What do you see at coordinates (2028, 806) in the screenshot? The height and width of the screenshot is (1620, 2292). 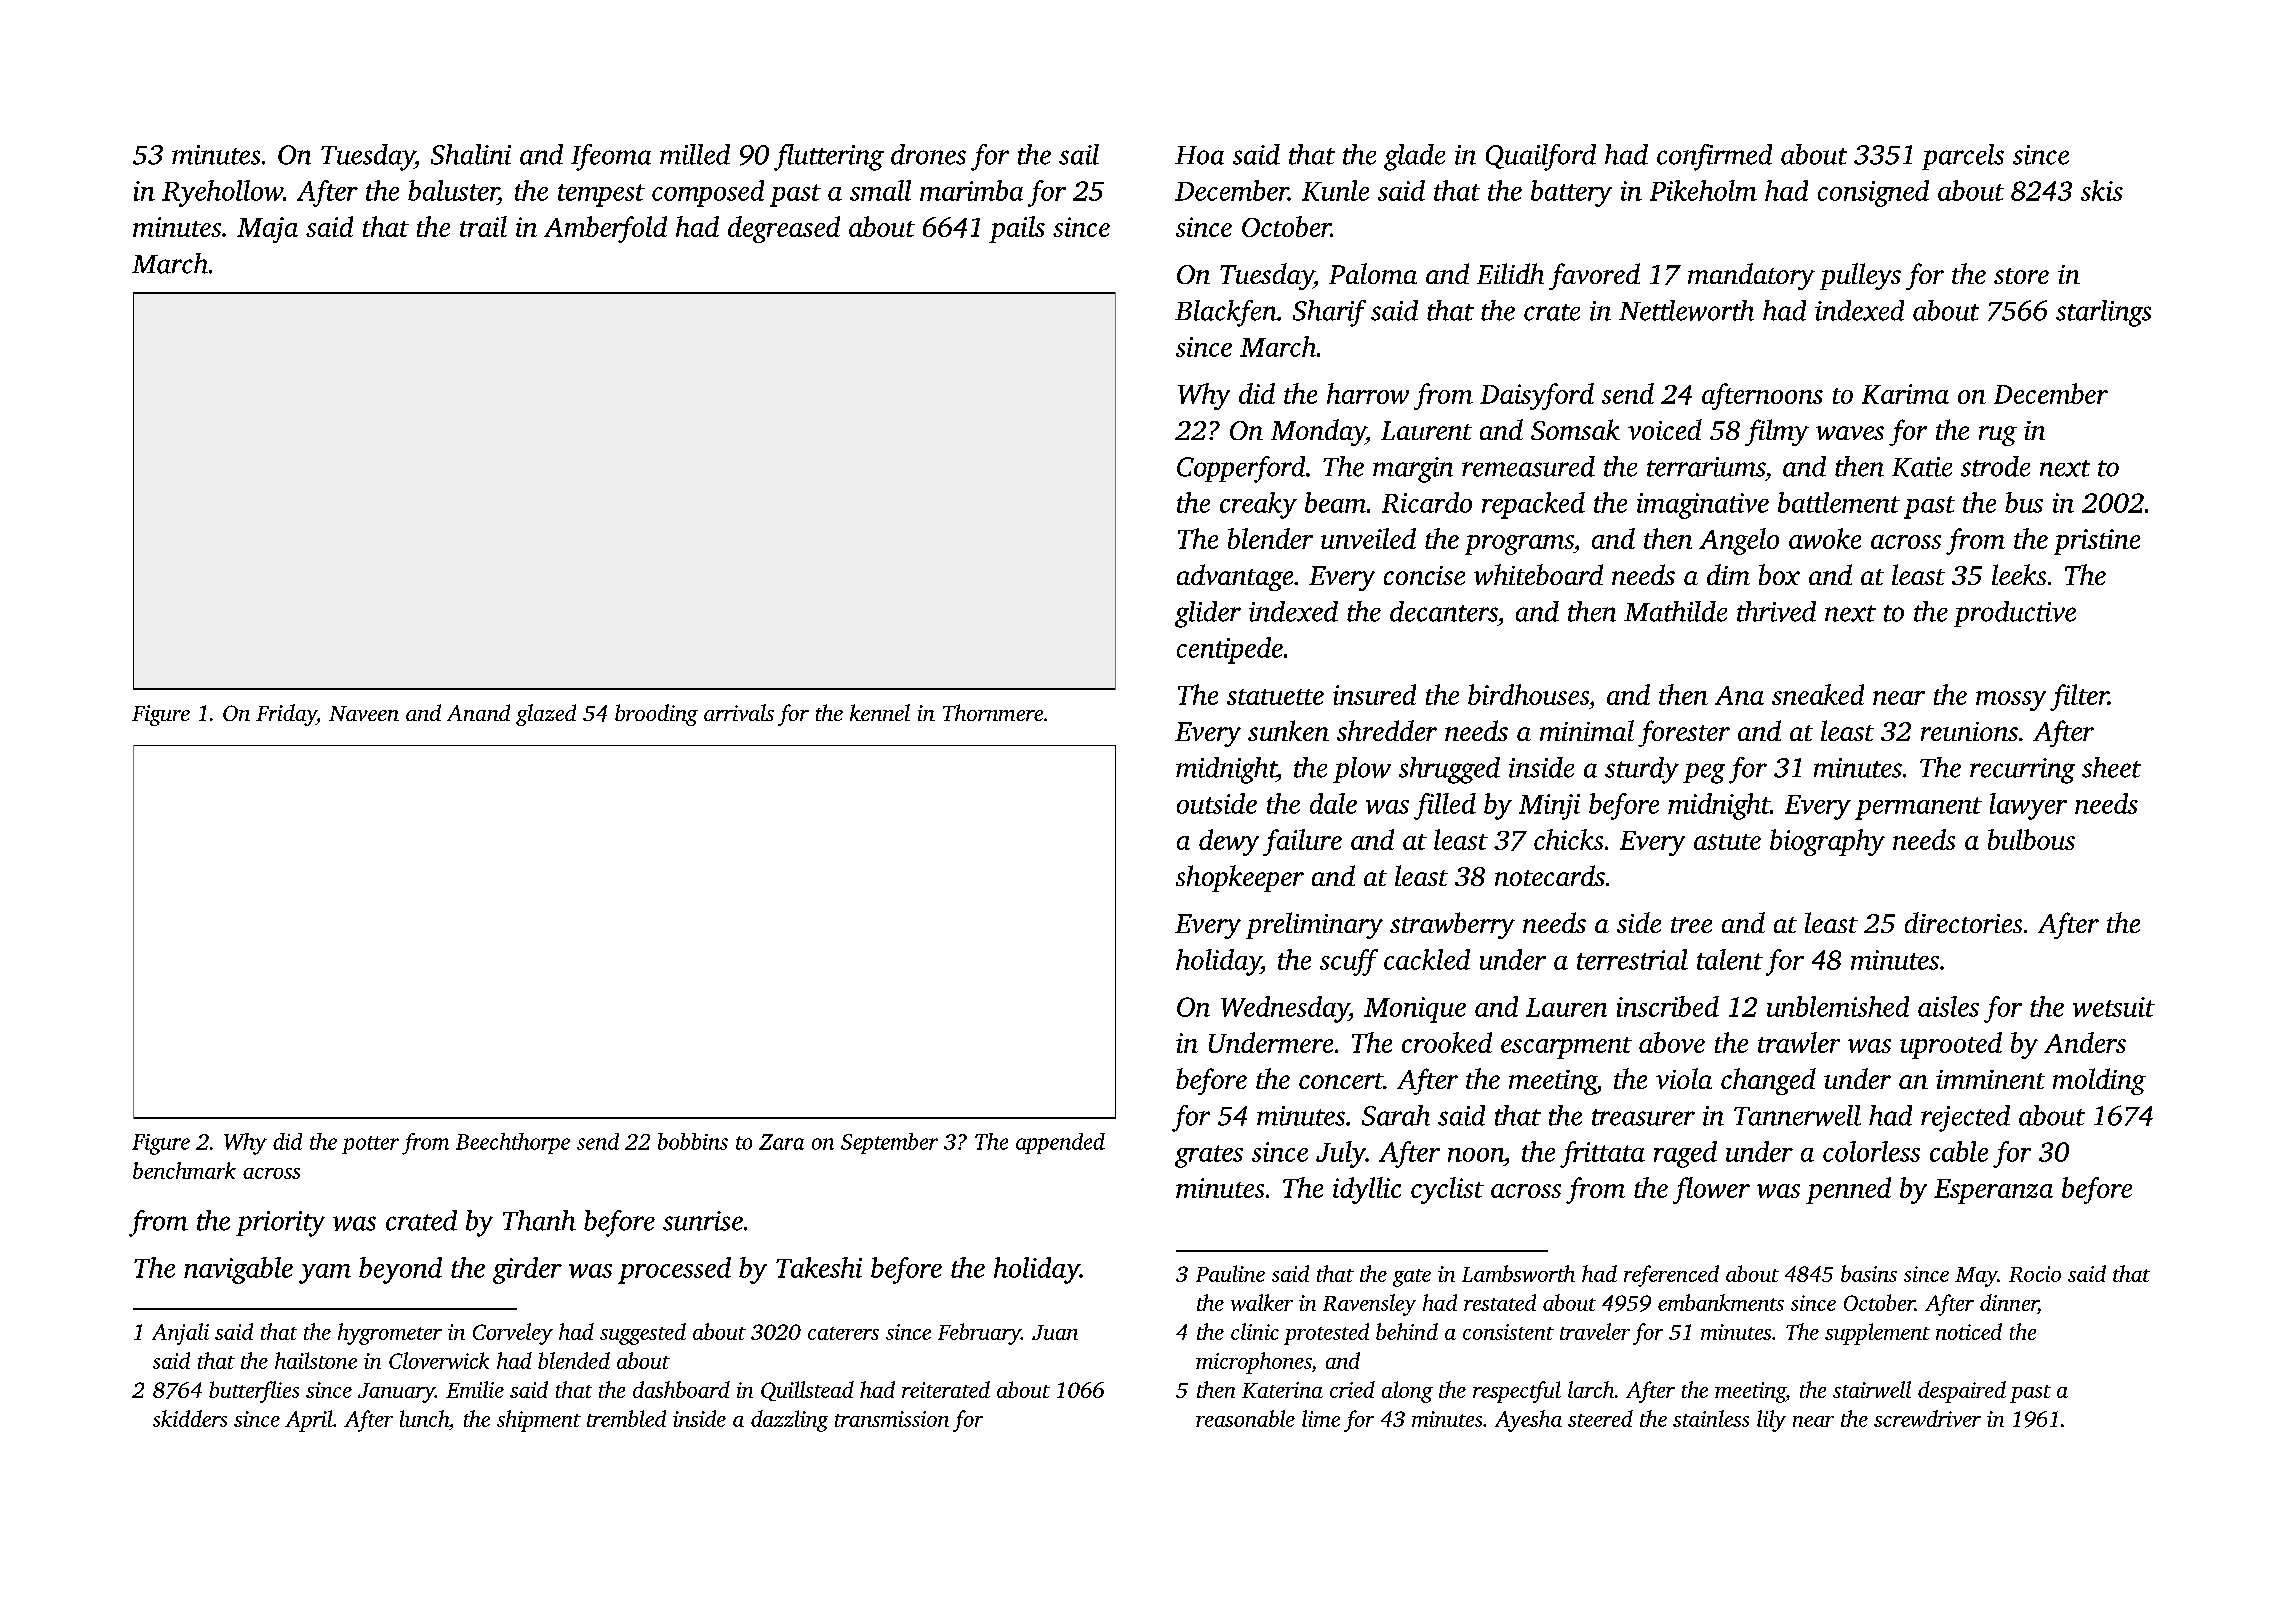 I see `lawyer` at bounding box center [2028, 806].
